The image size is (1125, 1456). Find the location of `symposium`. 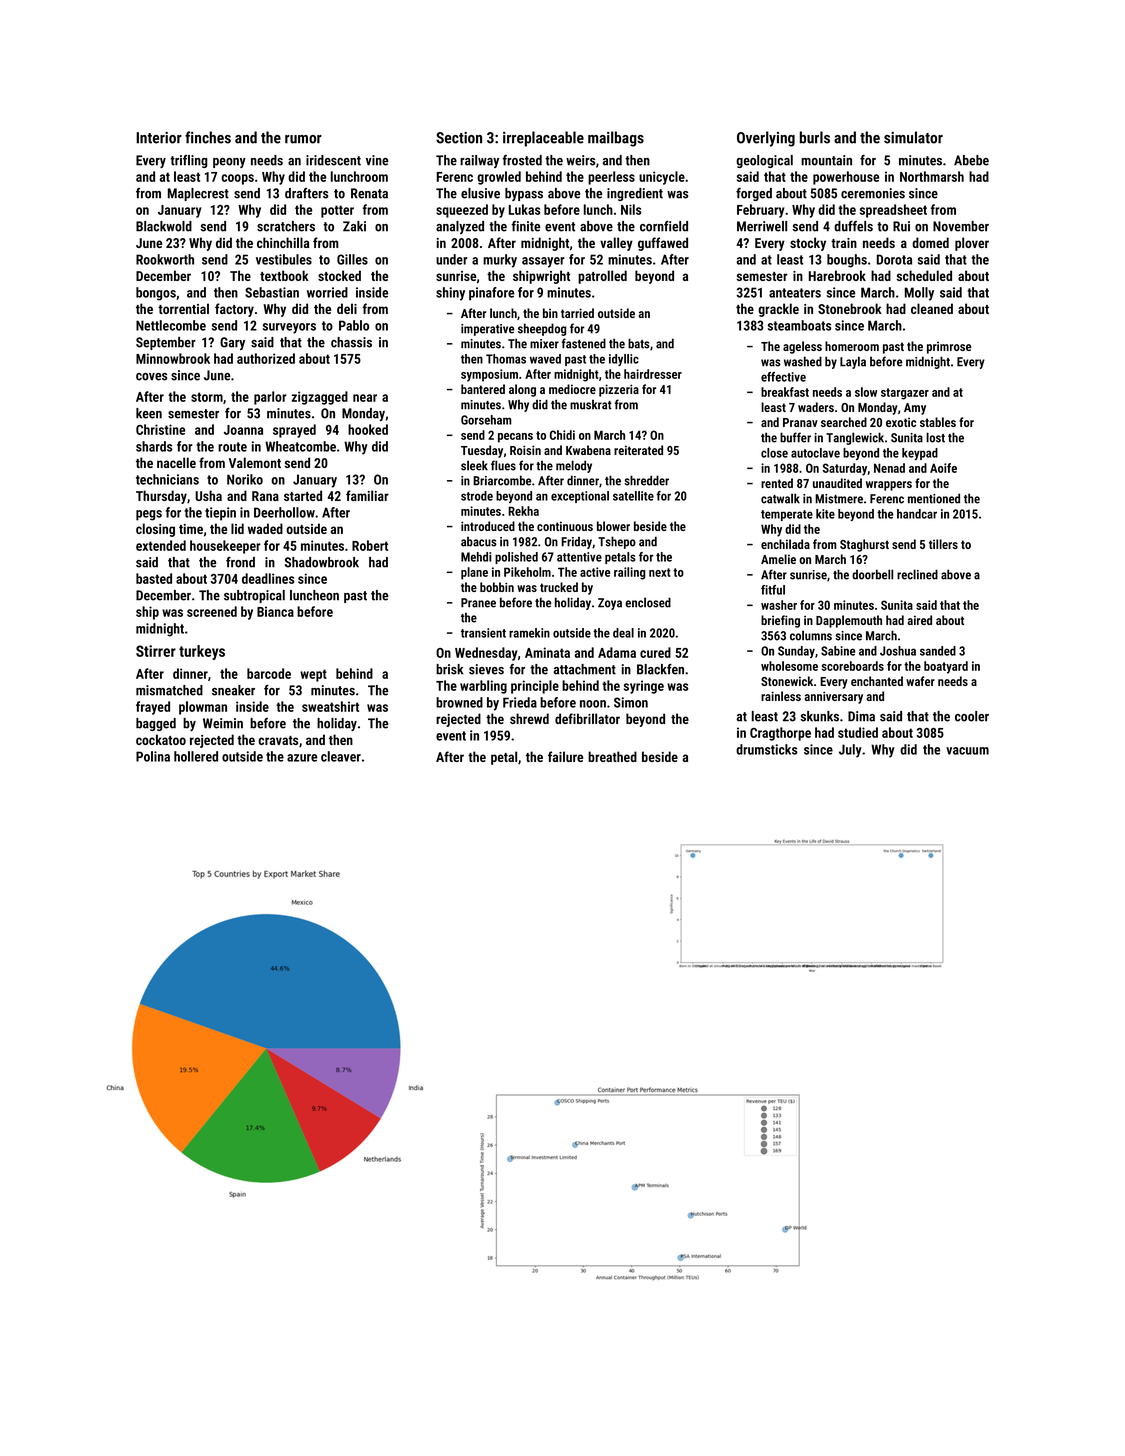

symposium is located at coordinates (489, 375).
